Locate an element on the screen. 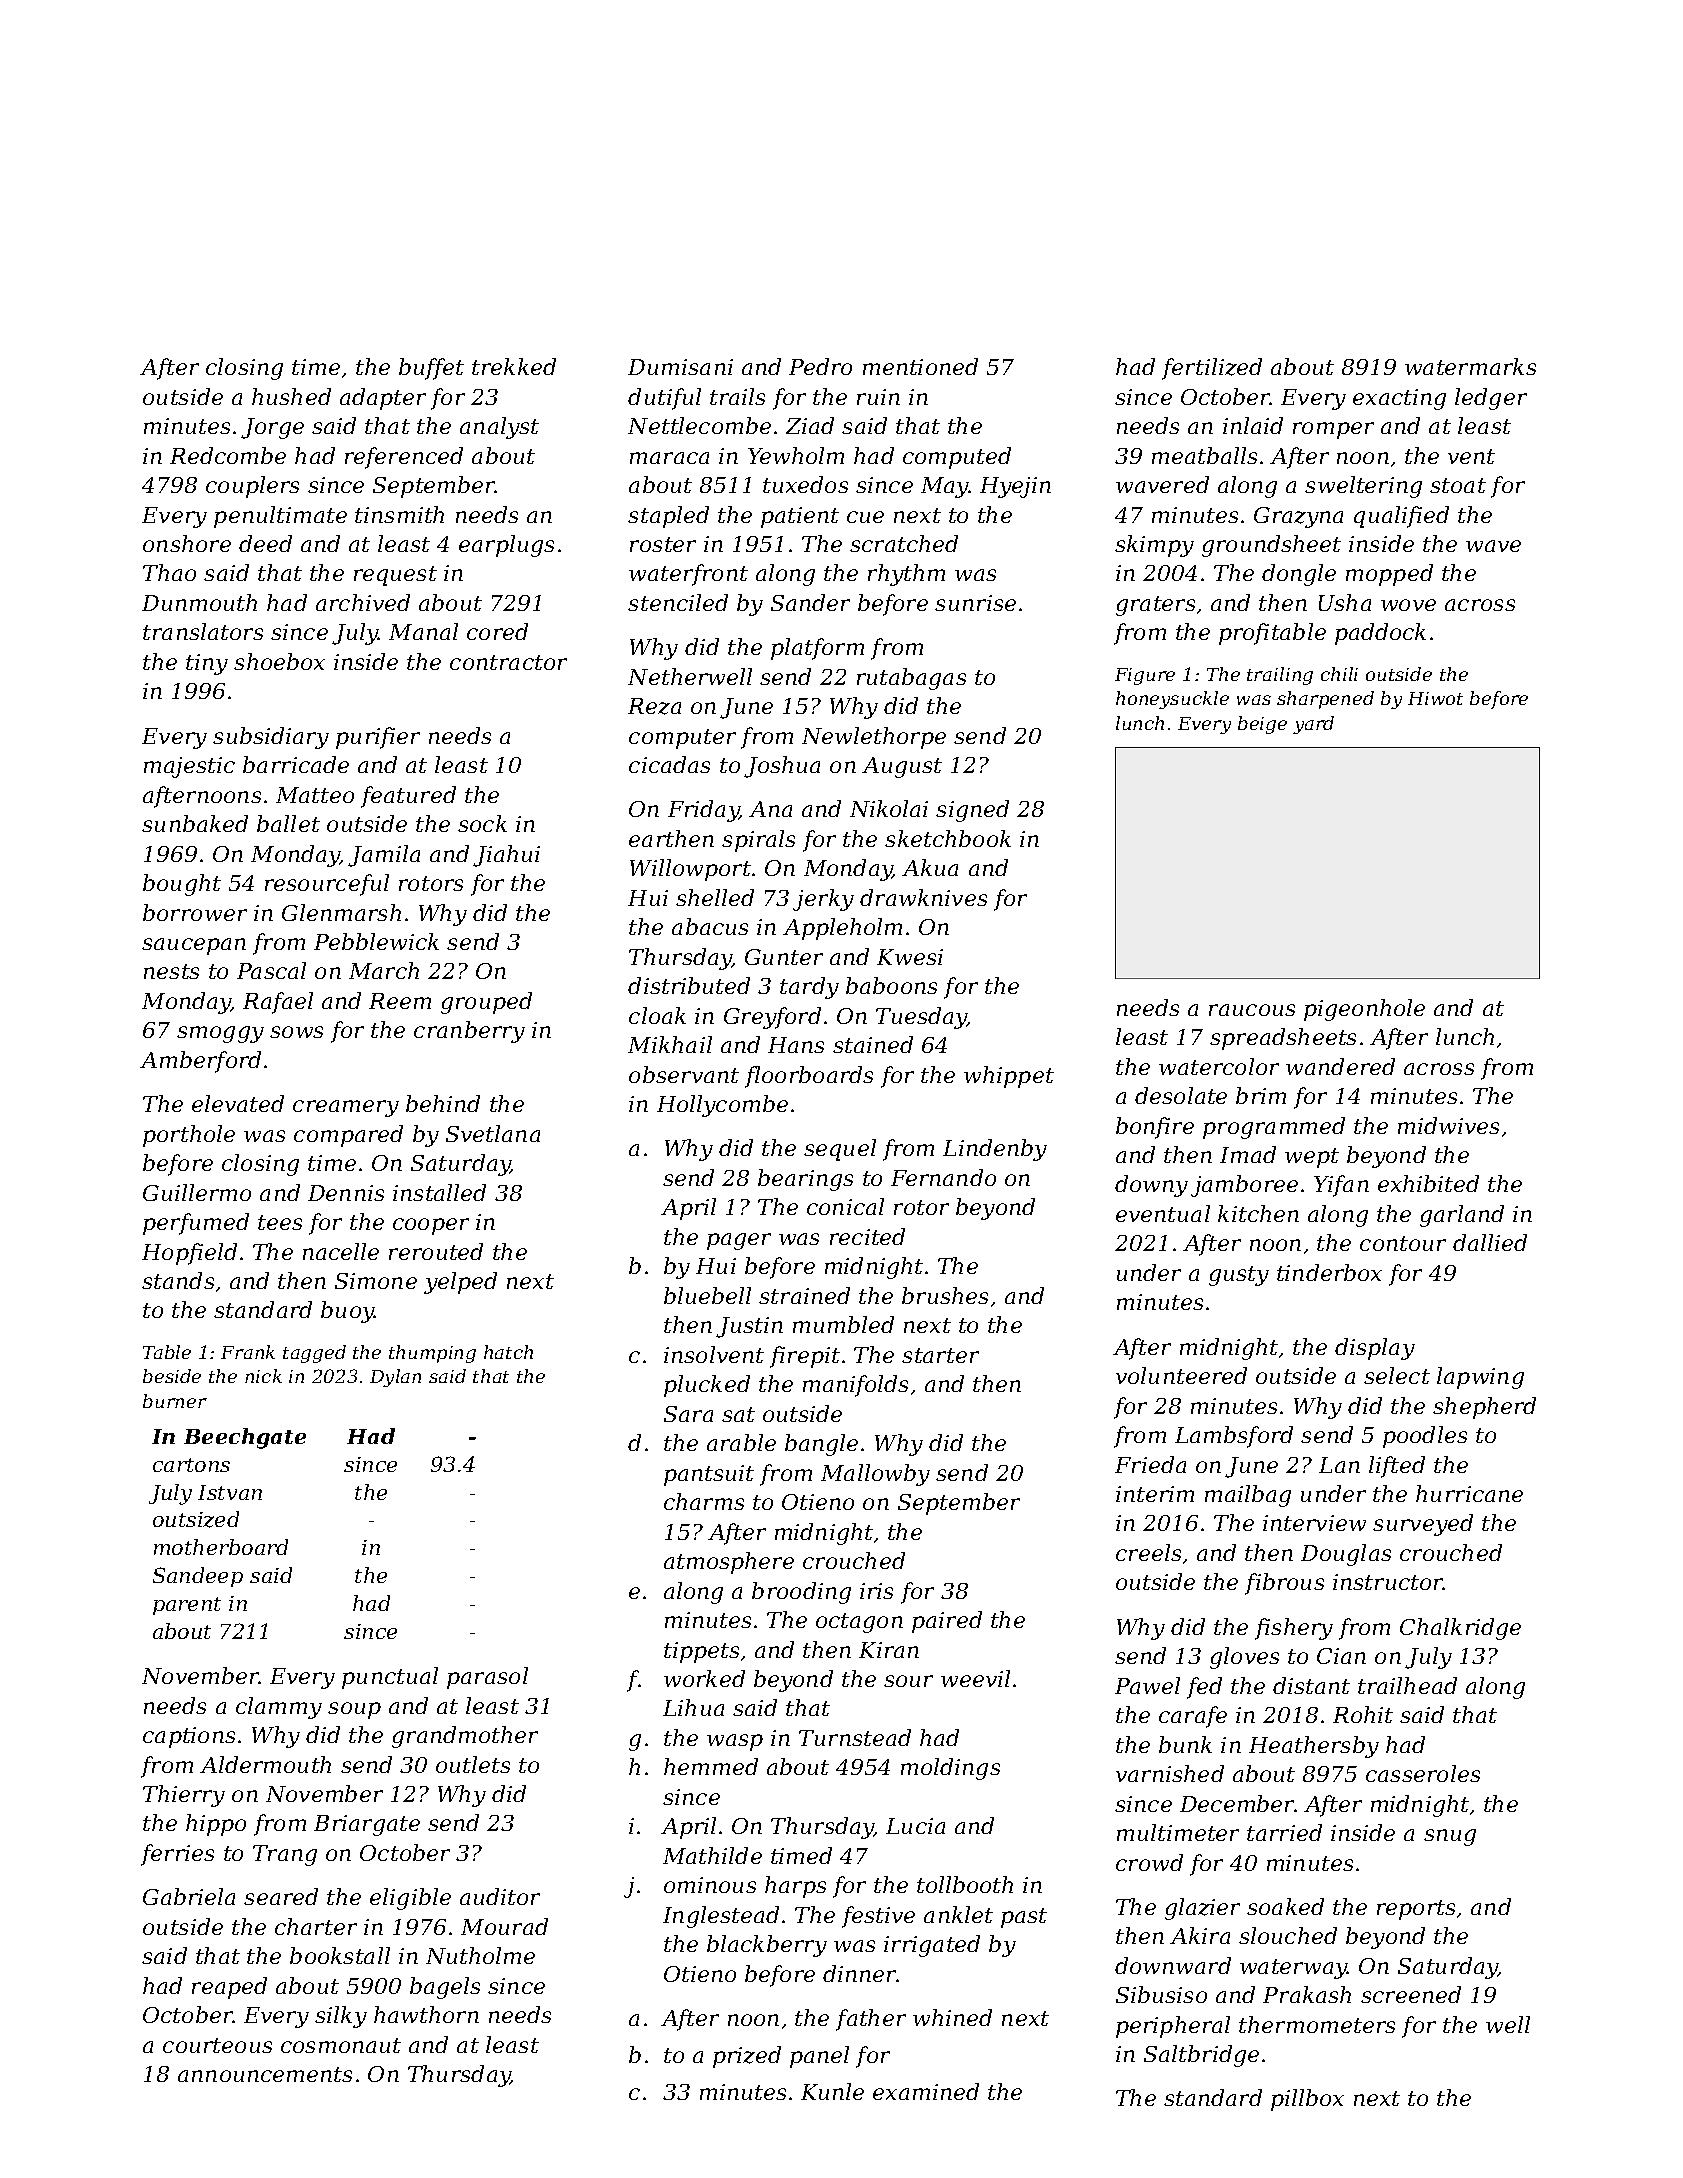  Willowport is located at coordinates (690, 870).
